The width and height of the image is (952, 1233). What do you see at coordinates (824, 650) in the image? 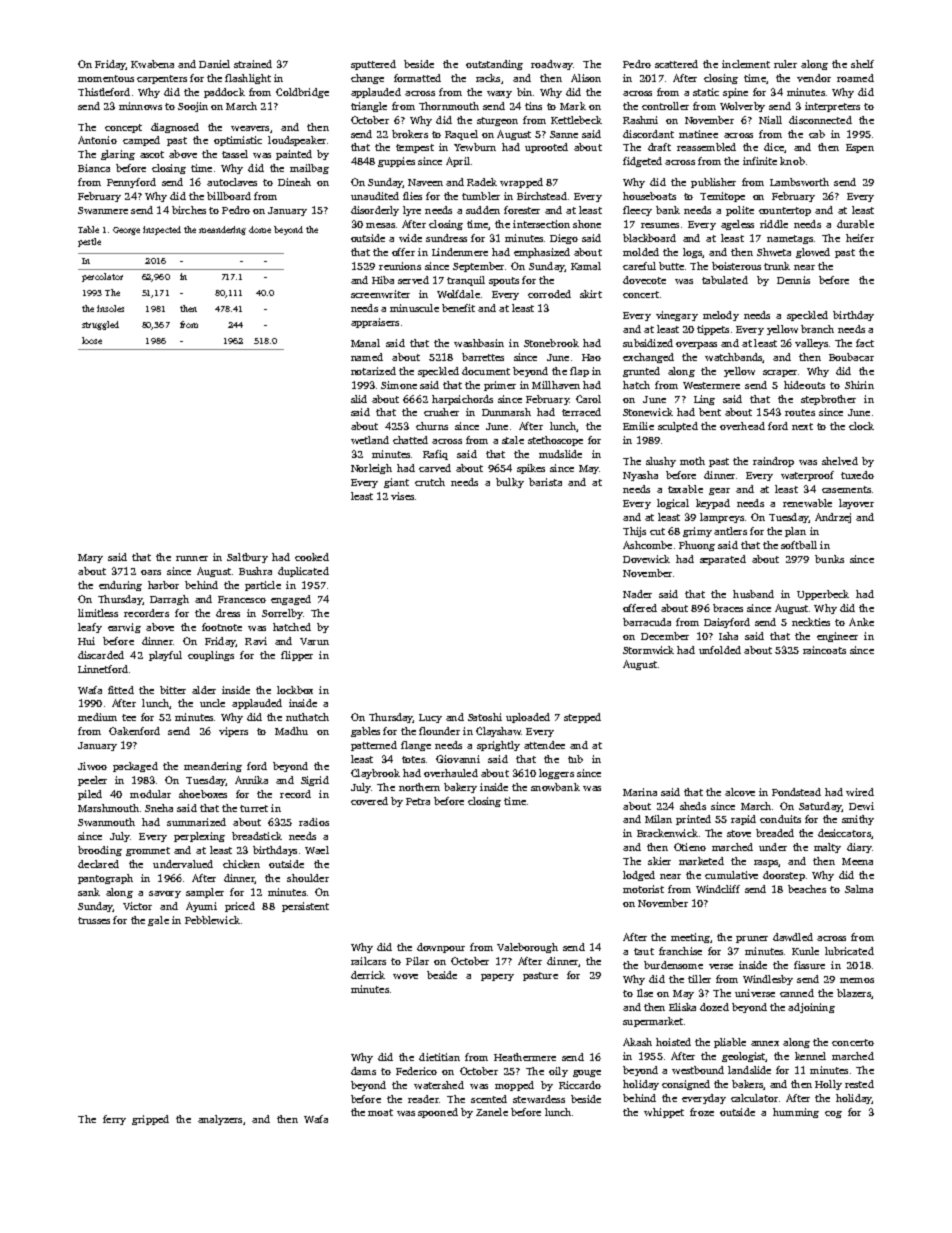
I see `raincoats` at bounding box center [824, 650].
